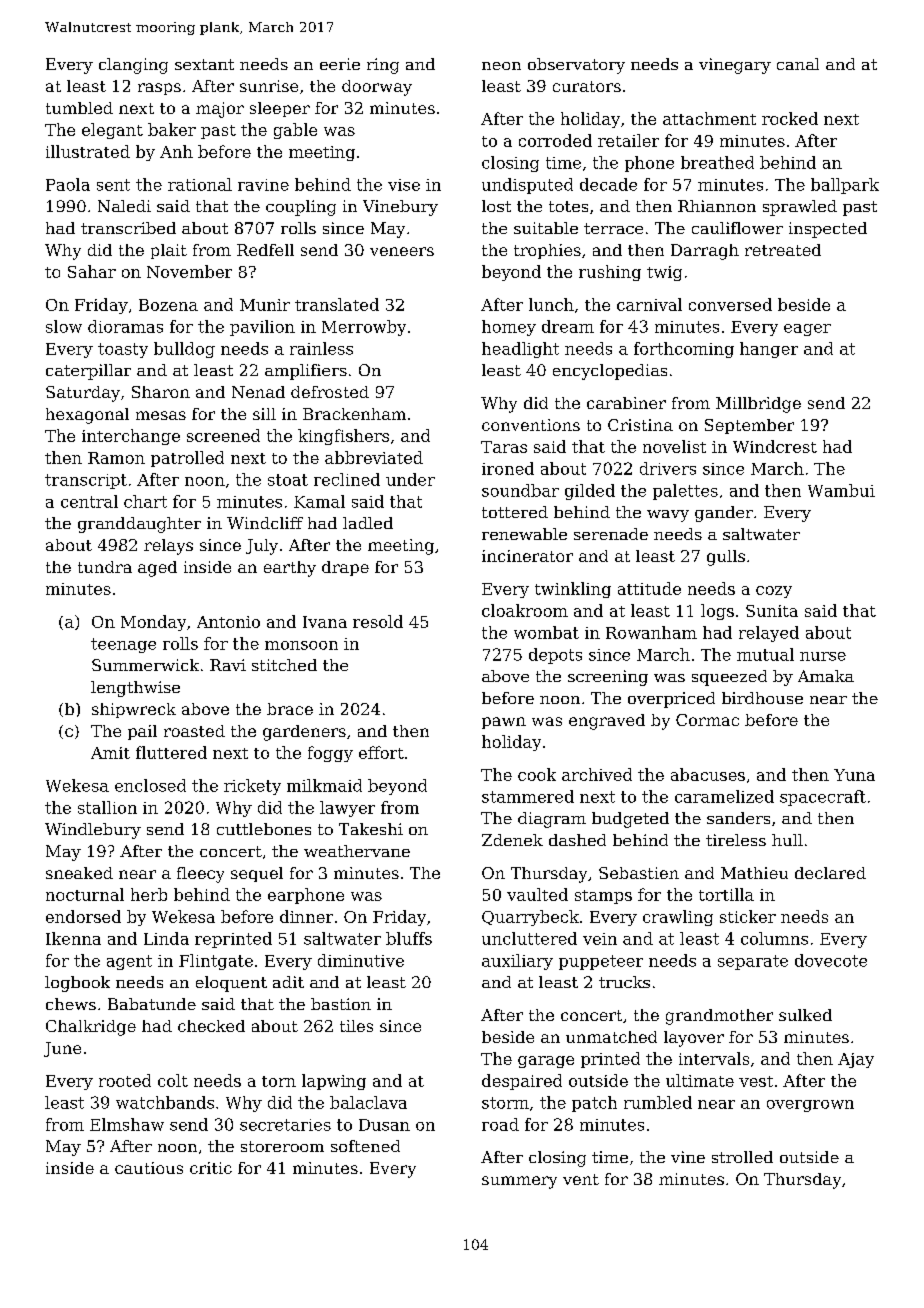 The image size is (924, 1308). What do you see at coordinates (184, 350) in the document?
I see `bulldog` at bounding box center [184, 350].
